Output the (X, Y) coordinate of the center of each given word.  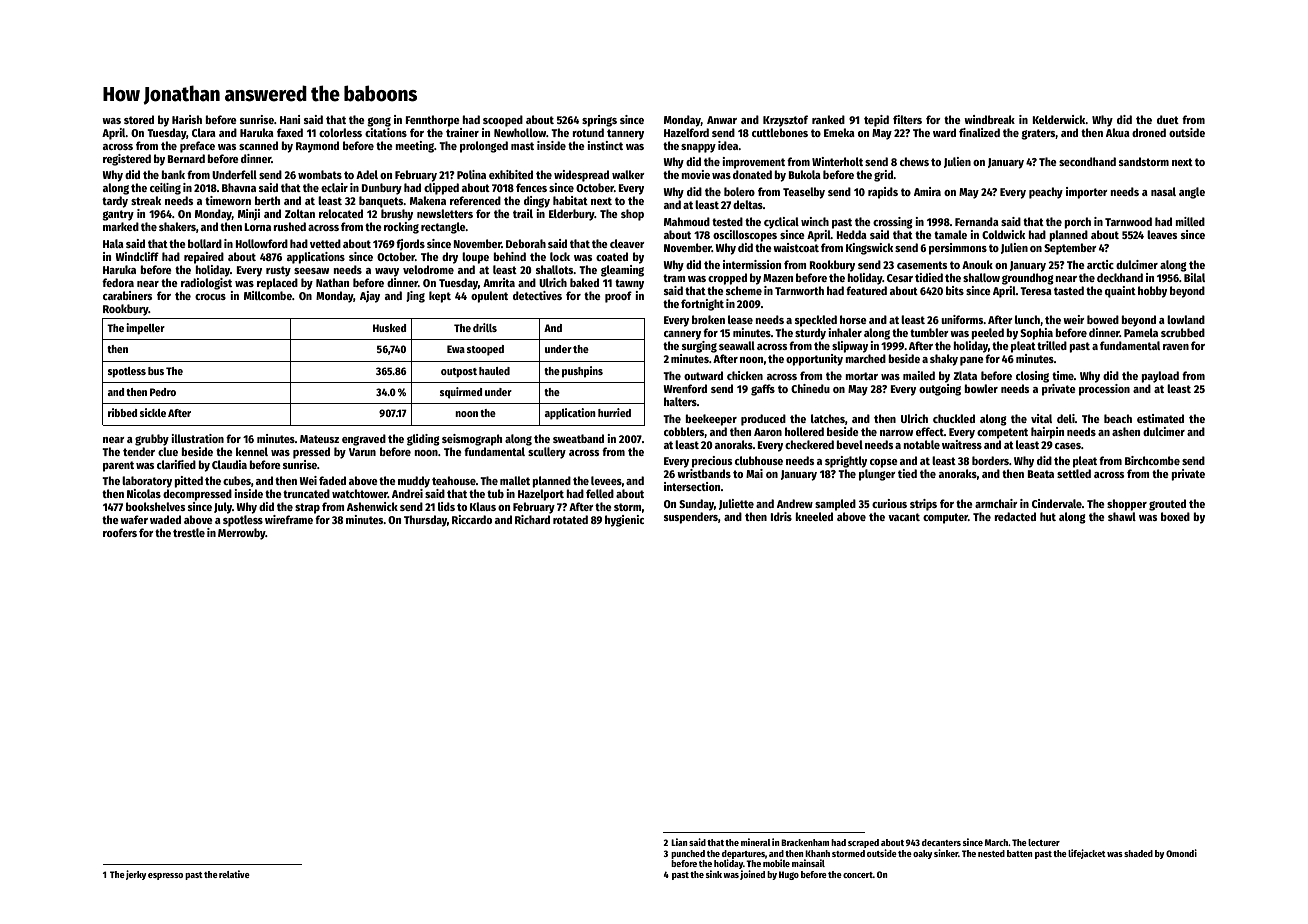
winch (815, 221)
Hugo (789, 875)
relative (234, 874)
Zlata (965, 375)
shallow (981, 277)
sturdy (810, 334)
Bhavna (239, 187)
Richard (532, 519)
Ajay (370, 297)
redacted (1015, 516)
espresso (165, 876)
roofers (120, 532)
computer (945, 518)
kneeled (814, 516)
